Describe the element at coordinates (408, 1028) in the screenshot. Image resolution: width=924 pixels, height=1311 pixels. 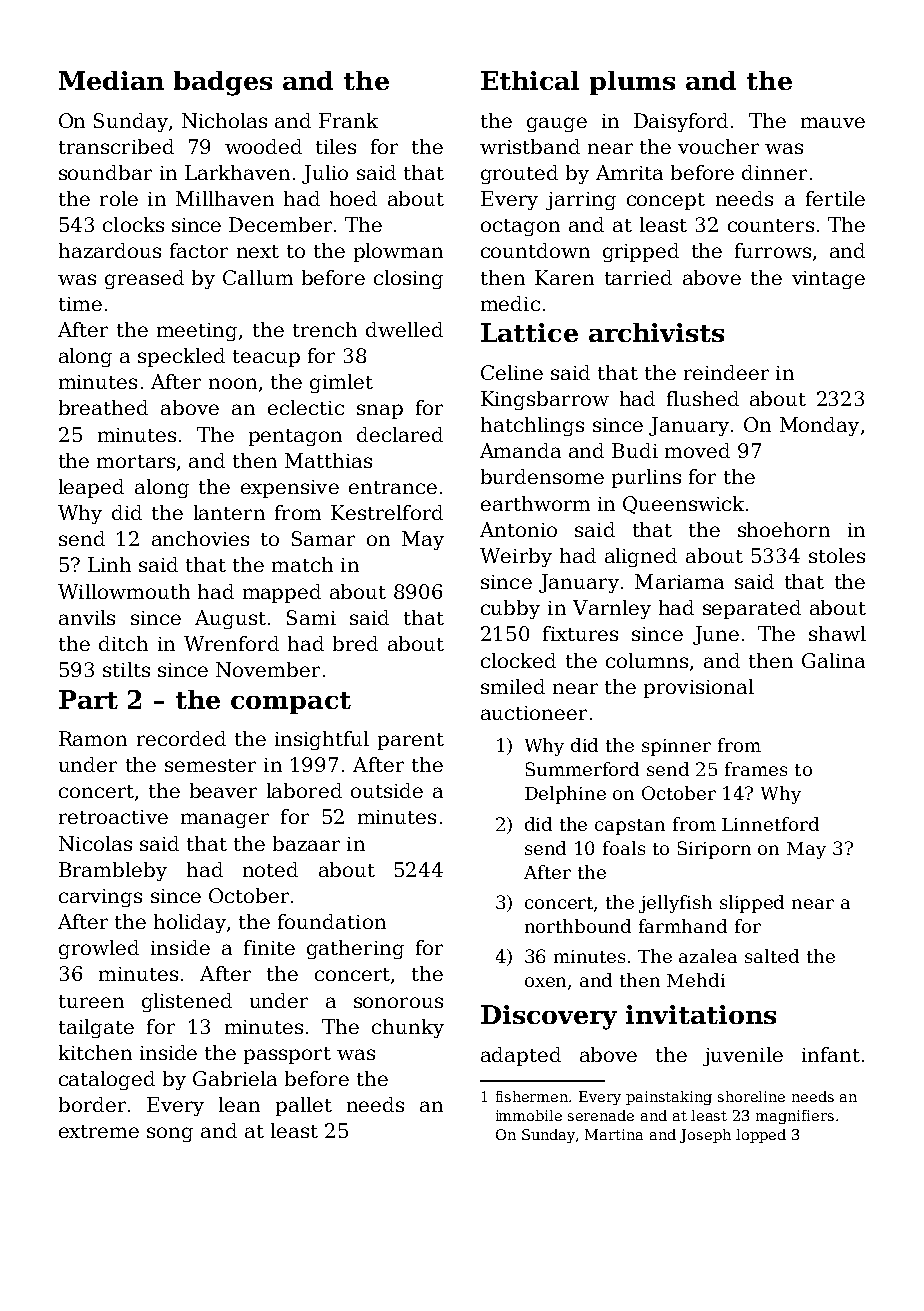
I see `chunky` at that location.
